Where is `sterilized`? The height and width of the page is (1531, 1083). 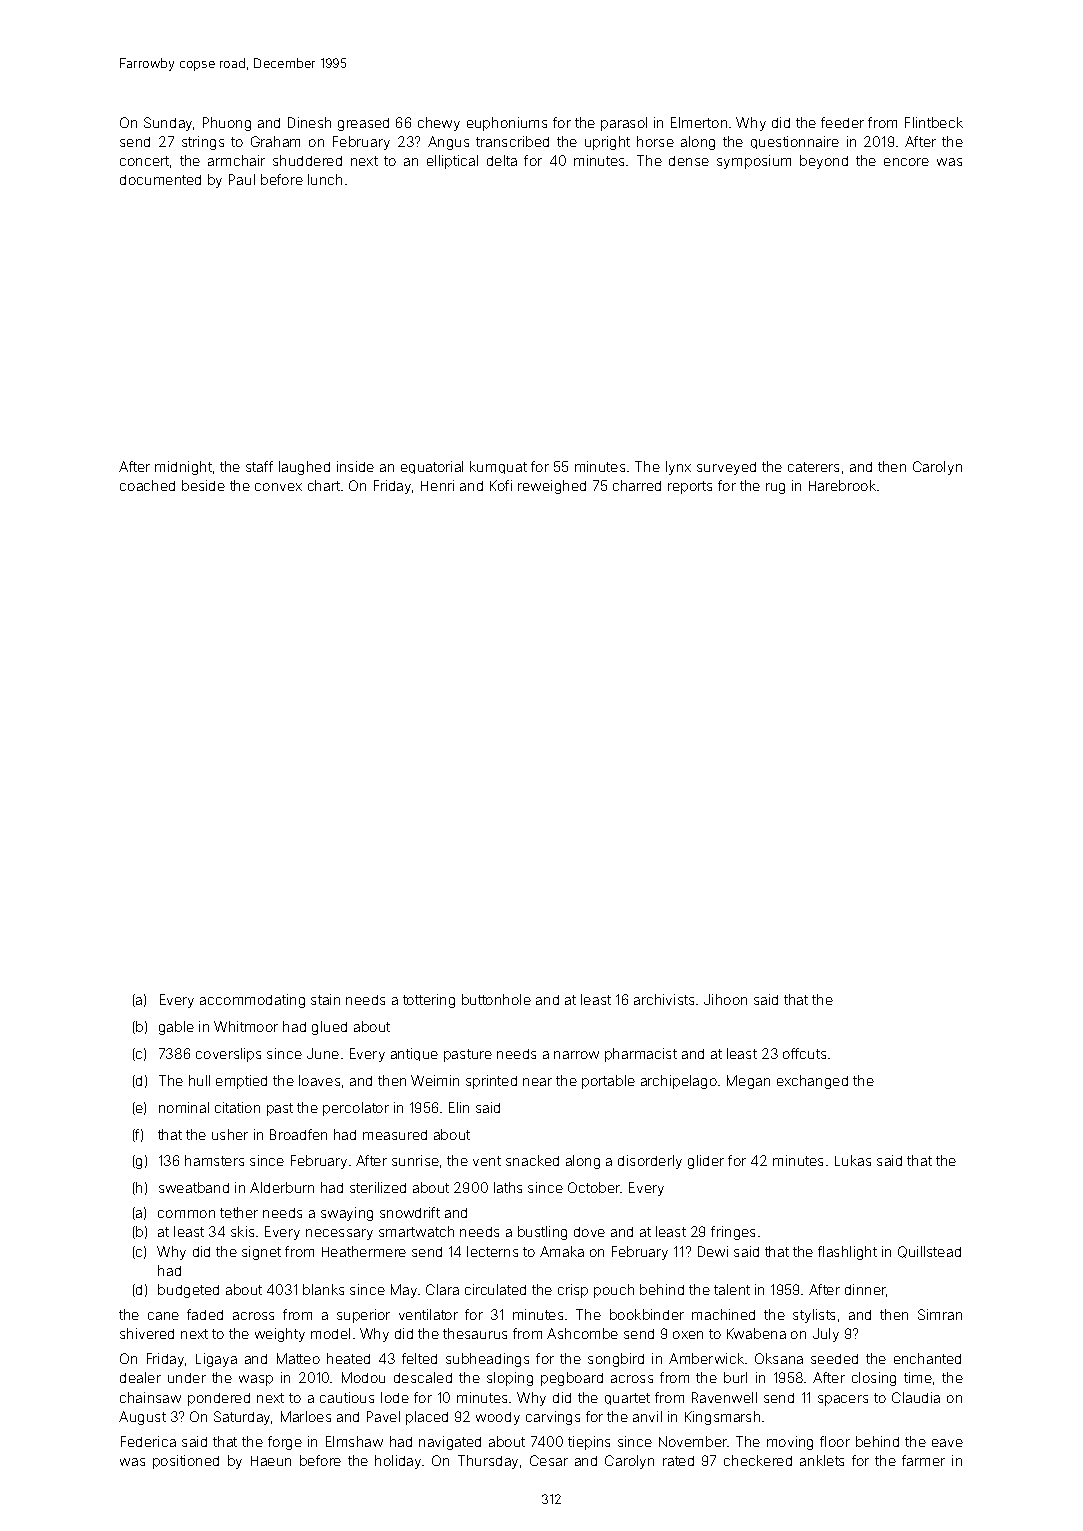 sterilized is located at coordinates (378, 1187).
